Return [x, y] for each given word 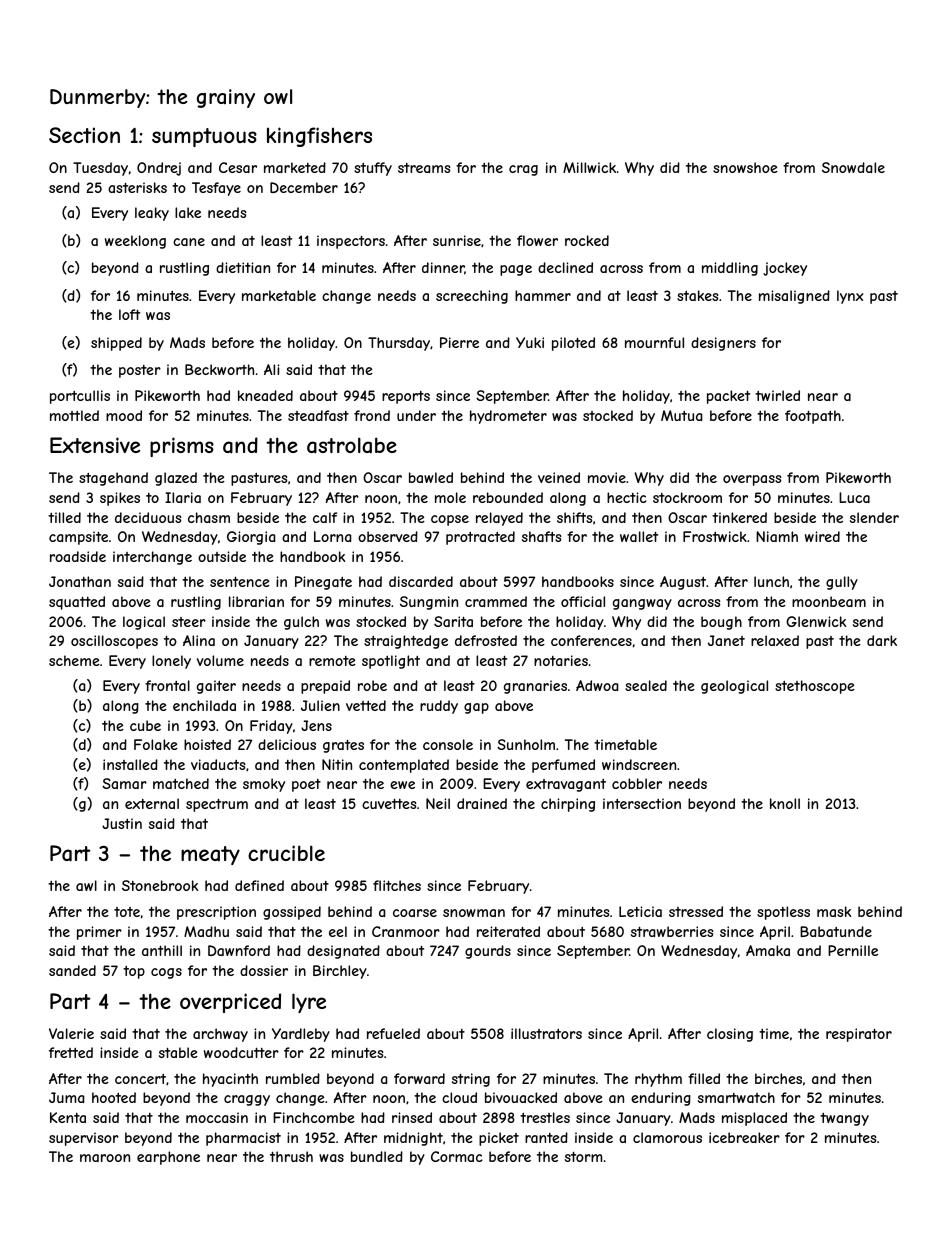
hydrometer [508, 417]
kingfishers [319, 137]
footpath [813, 417]
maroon [105, 1158]
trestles [545, 1117]
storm [583, 1156]
